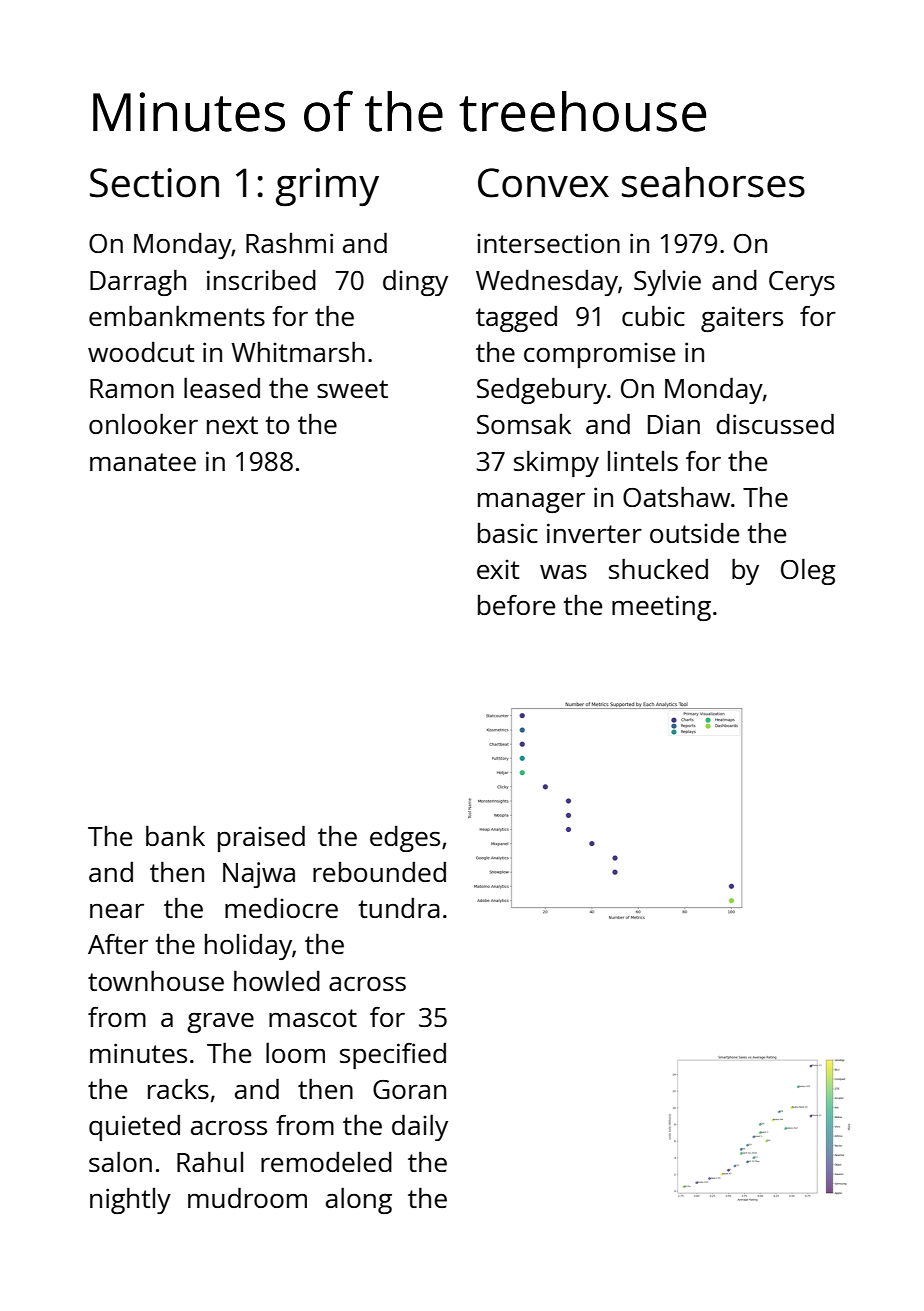 The height and width of the document is (1311, 924). Describe the element at coordinates (327, 187) in the document. I see `grimy` at that location.
